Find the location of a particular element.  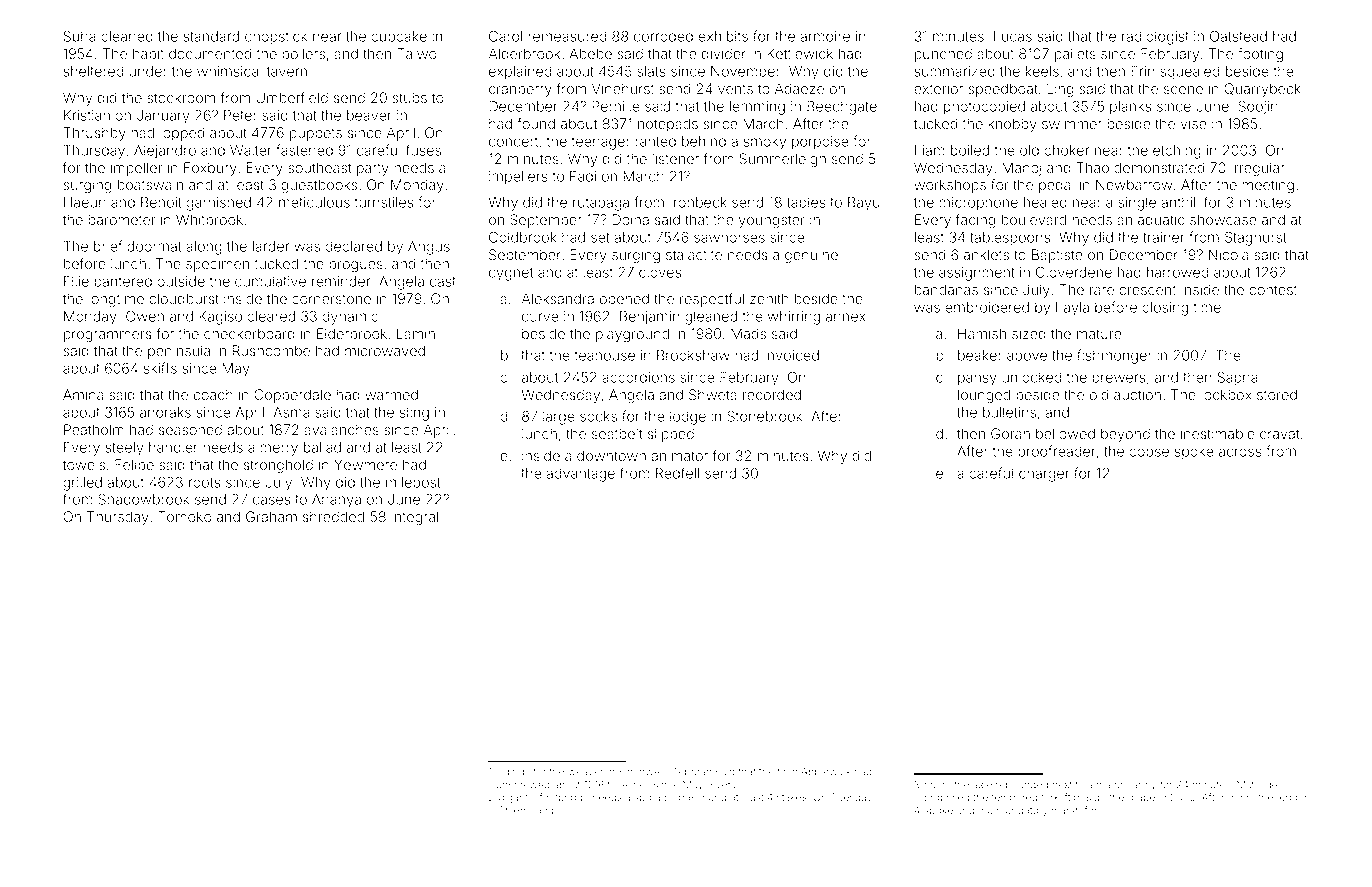

sidings is located at coordinates (513, 773).
